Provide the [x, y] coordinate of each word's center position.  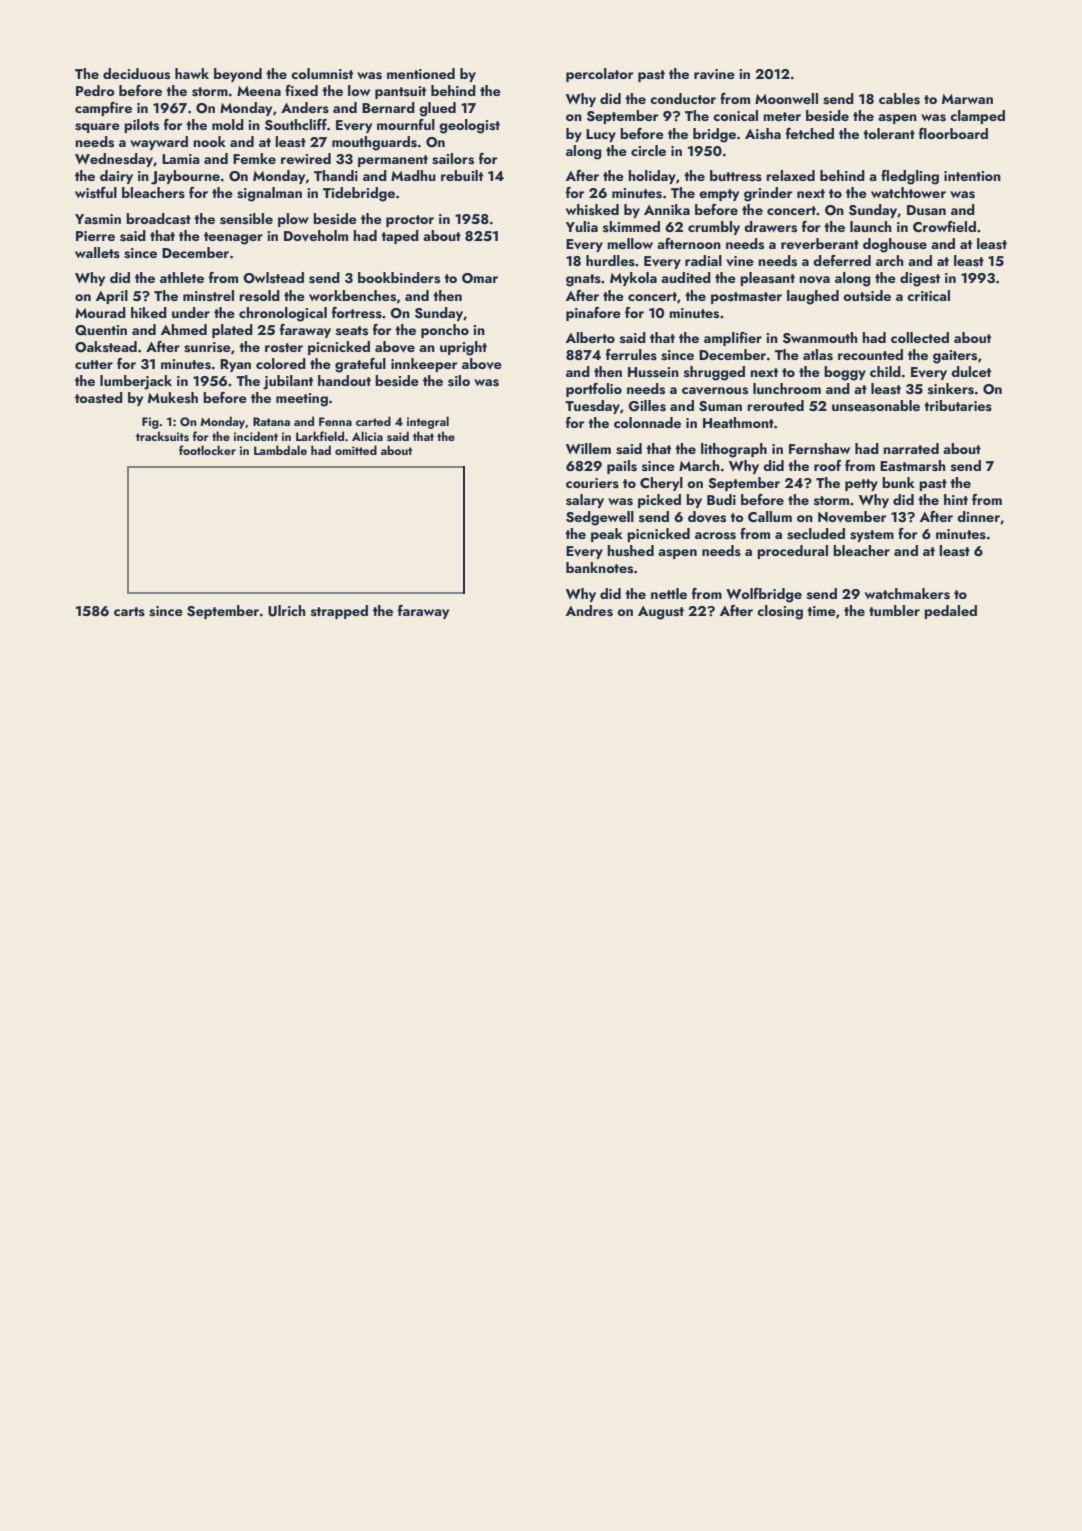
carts [129, 612]
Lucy [601, 135]
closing [780, 612]
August [661, 613]
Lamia [181, 159]
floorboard [953, 133]
